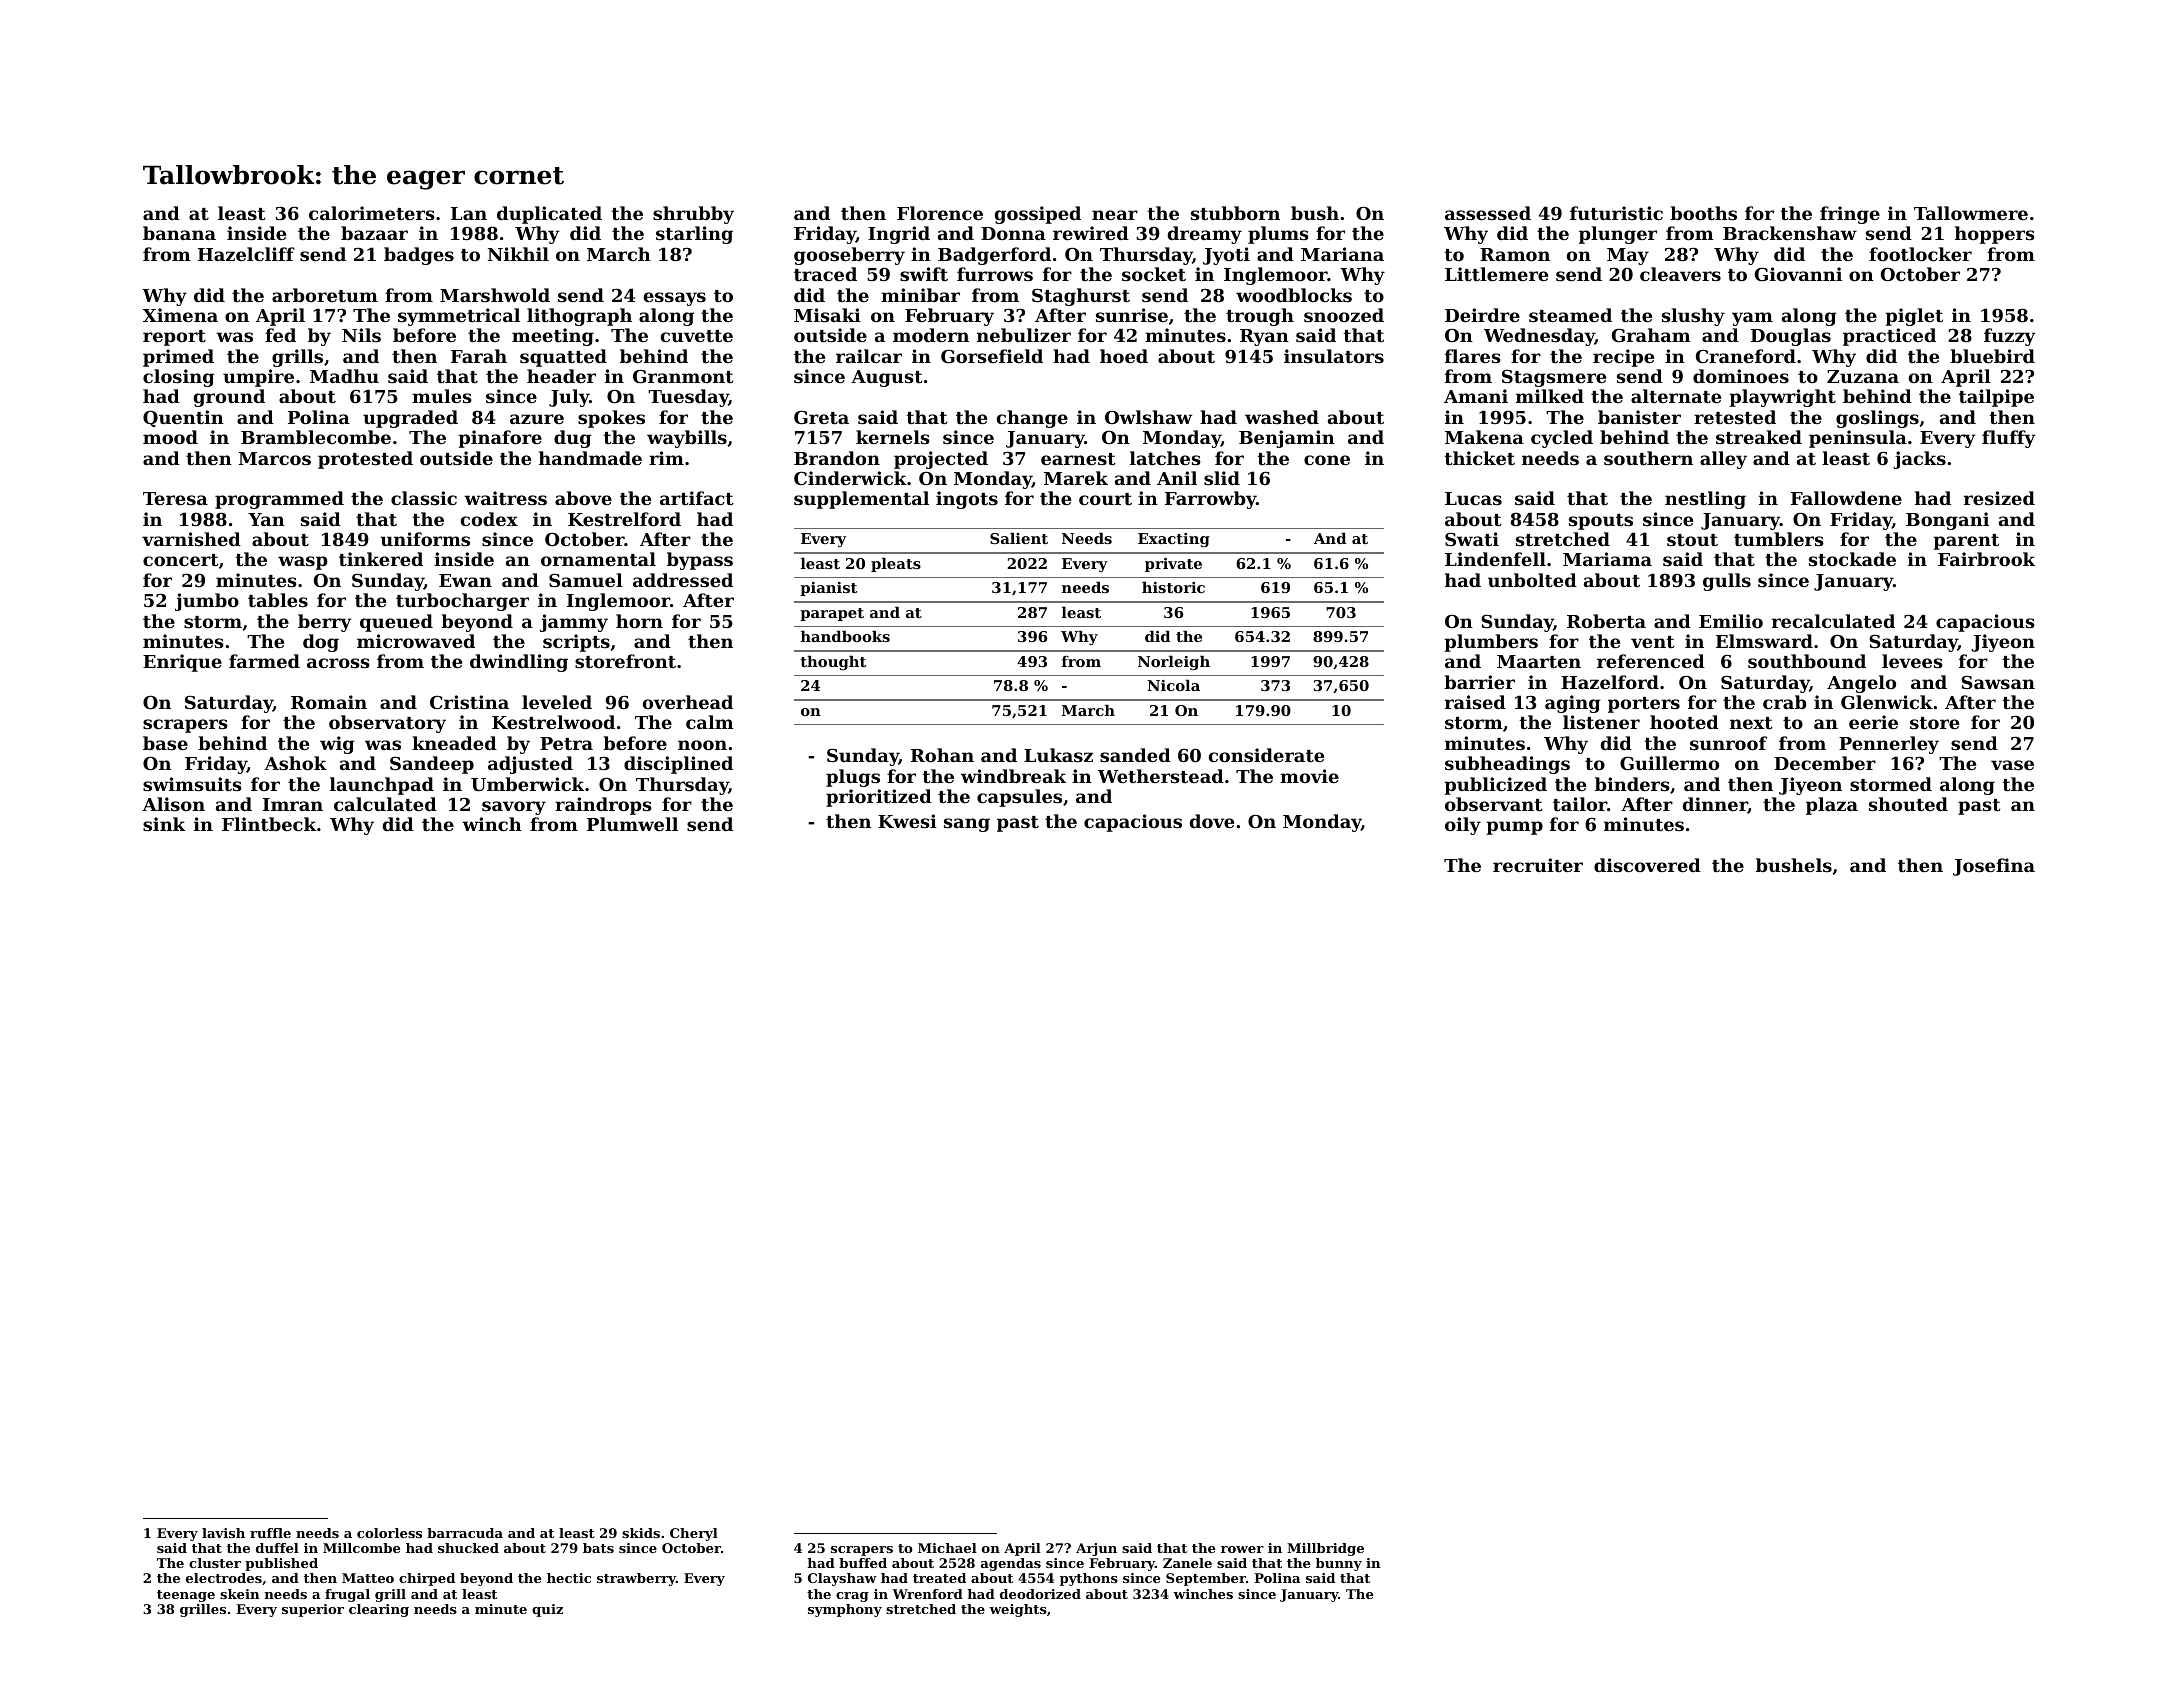 The height and width of the screenshot is (1683, 2178). What do you see at coordinates (269, 824) in the screenshot?
I see `Flintbeck` at bounding box center [269, 824].
